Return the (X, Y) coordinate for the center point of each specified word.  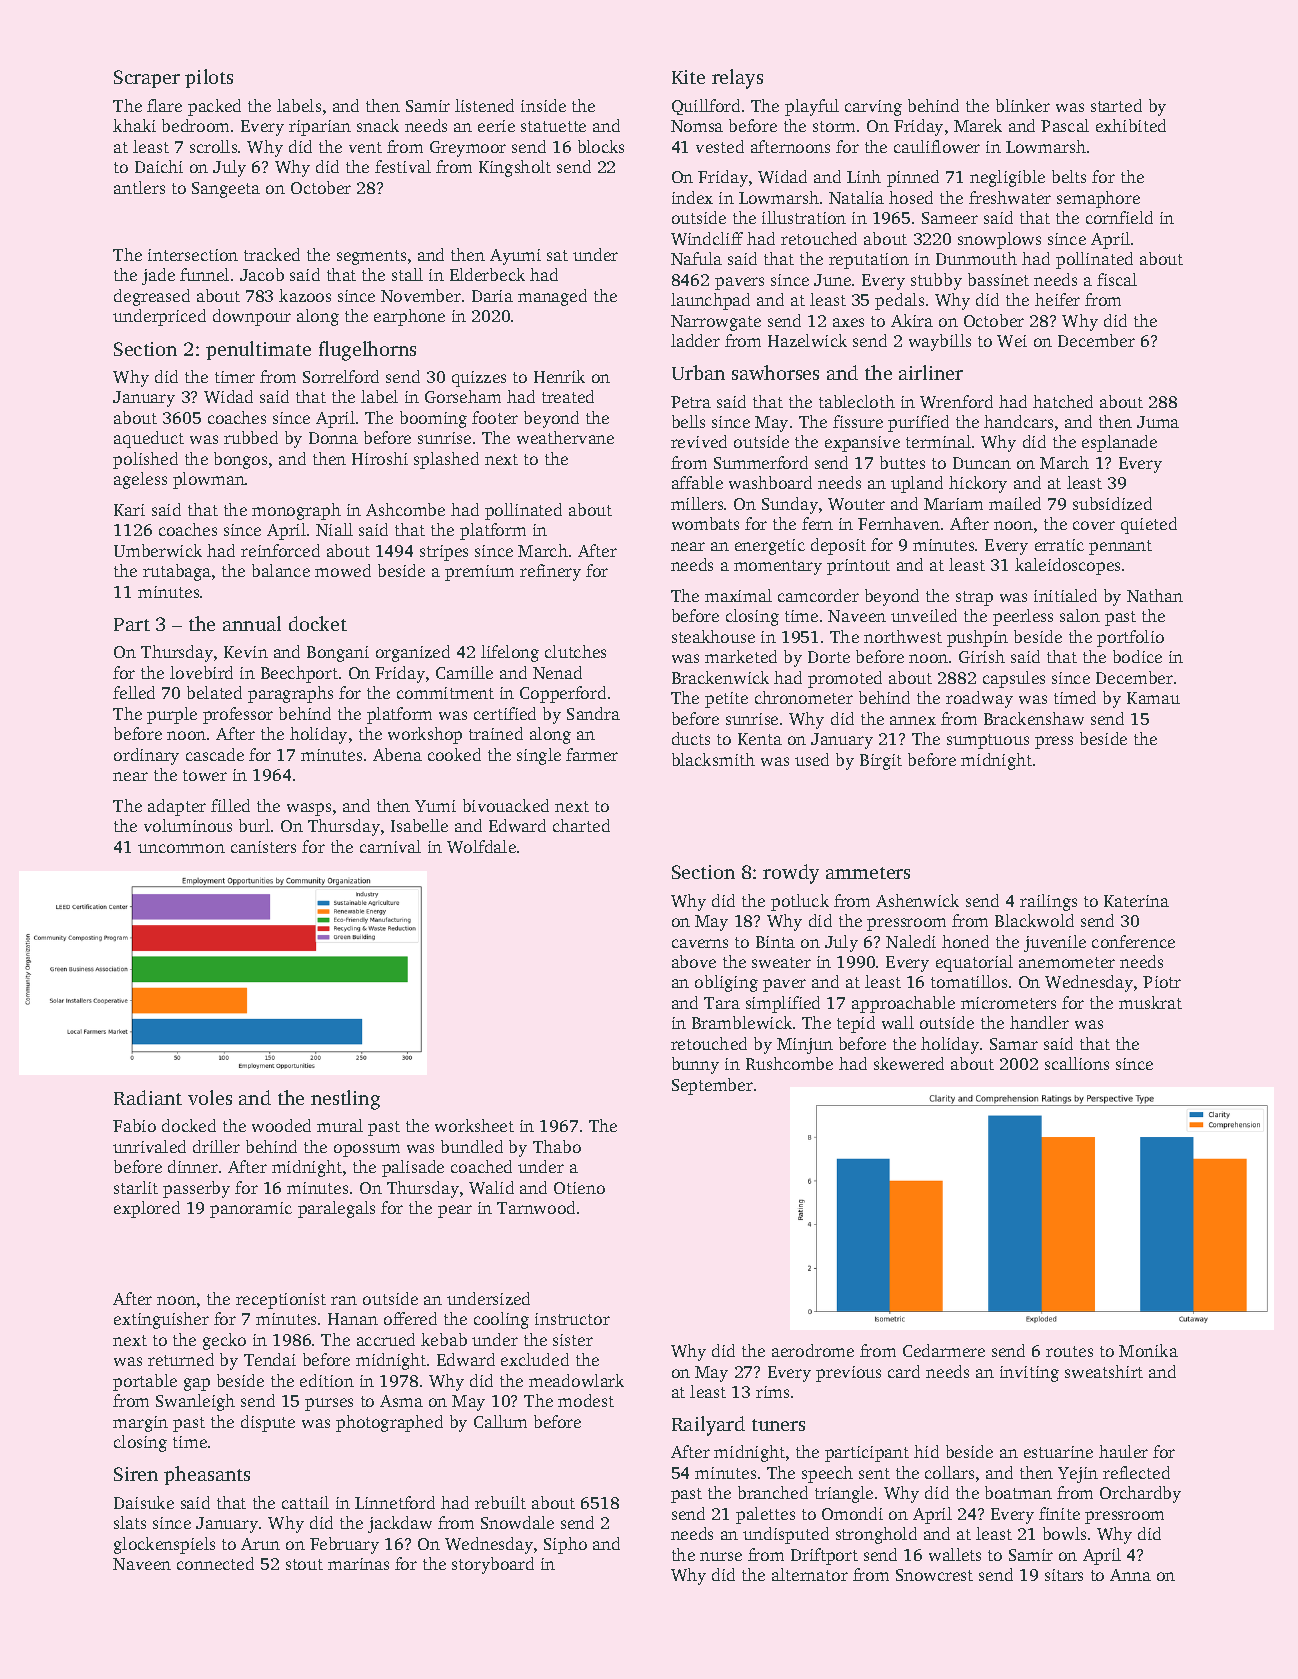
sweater (781, 962)
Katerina (1136, 901)
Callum (500, 1421)
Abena (397, 754)
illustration (804, 217)
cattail (305, 1502)
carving (873, 108)
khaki (134, 125)
